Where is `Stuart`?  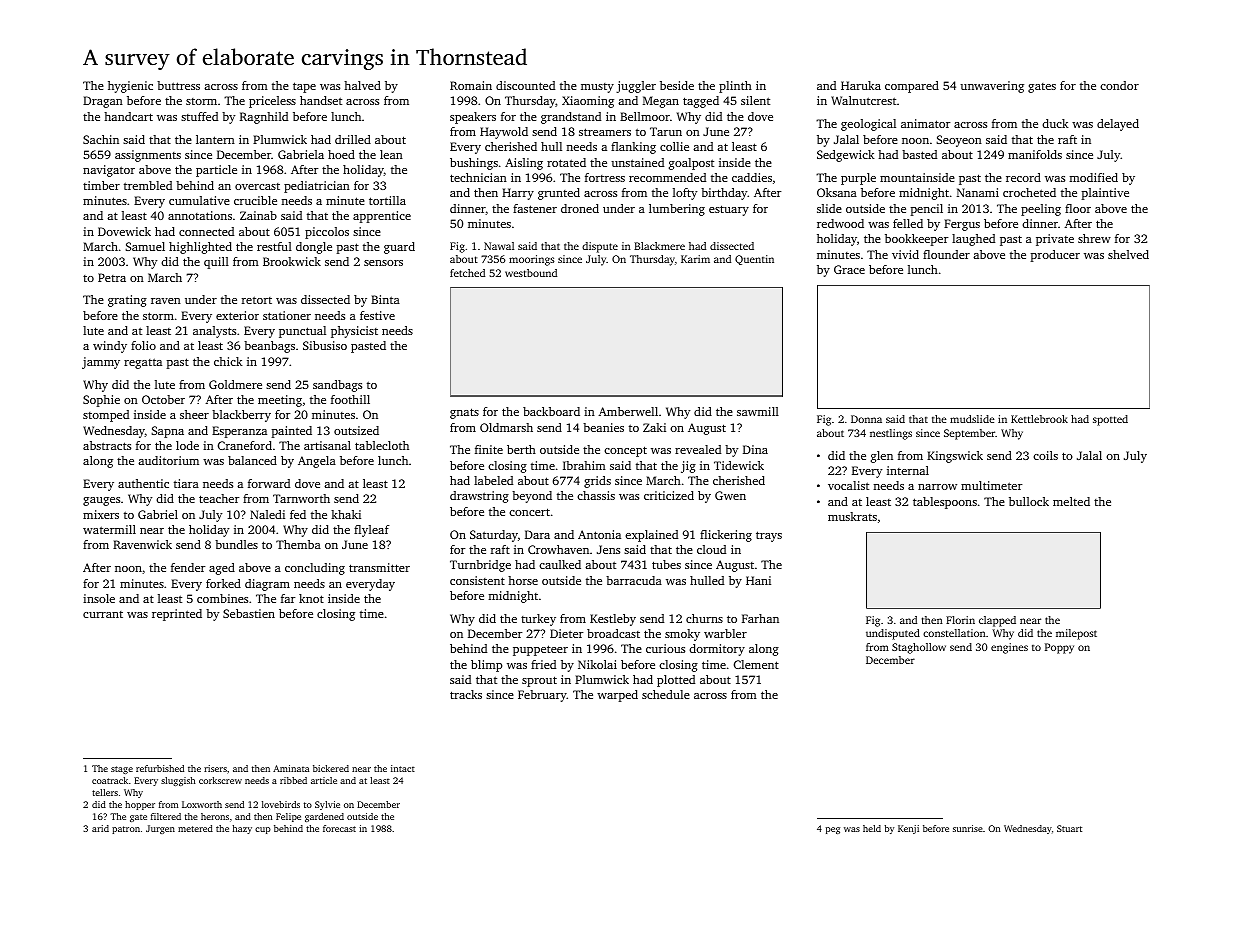 Stuart is located at coordinates (1069, 828).
